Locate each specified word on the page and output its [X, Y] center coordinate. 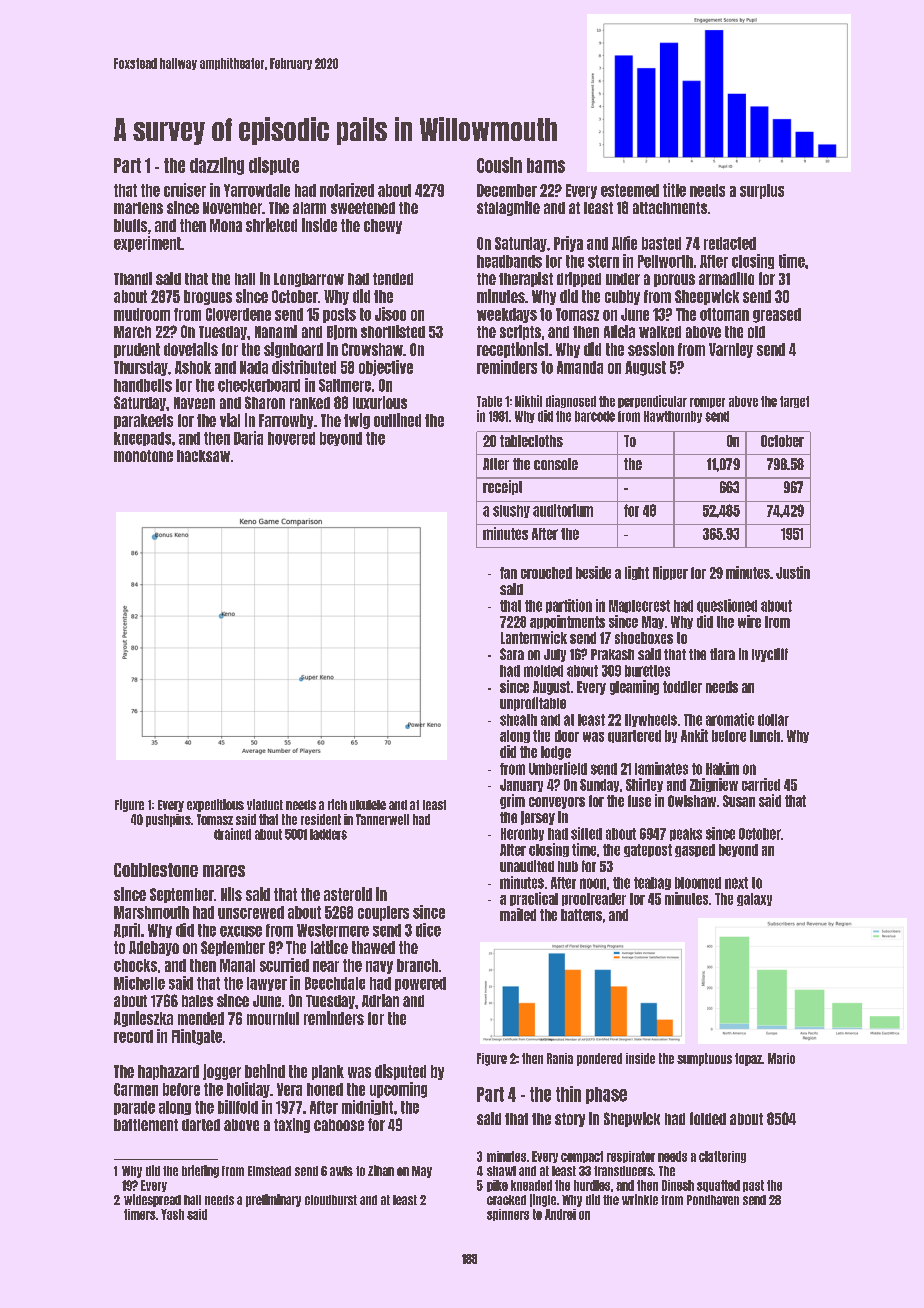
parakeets [143, 421]
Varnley [731, 350]
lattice [329, 947]
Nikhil [528, 401]
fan [508, 573]
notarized [347, 190]
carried [761, 784]
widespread [152, 1200]
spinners [508, 1215]
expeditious [215, 805]
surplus [762, 191]
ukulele [368, 805]
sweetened [363, 208]
